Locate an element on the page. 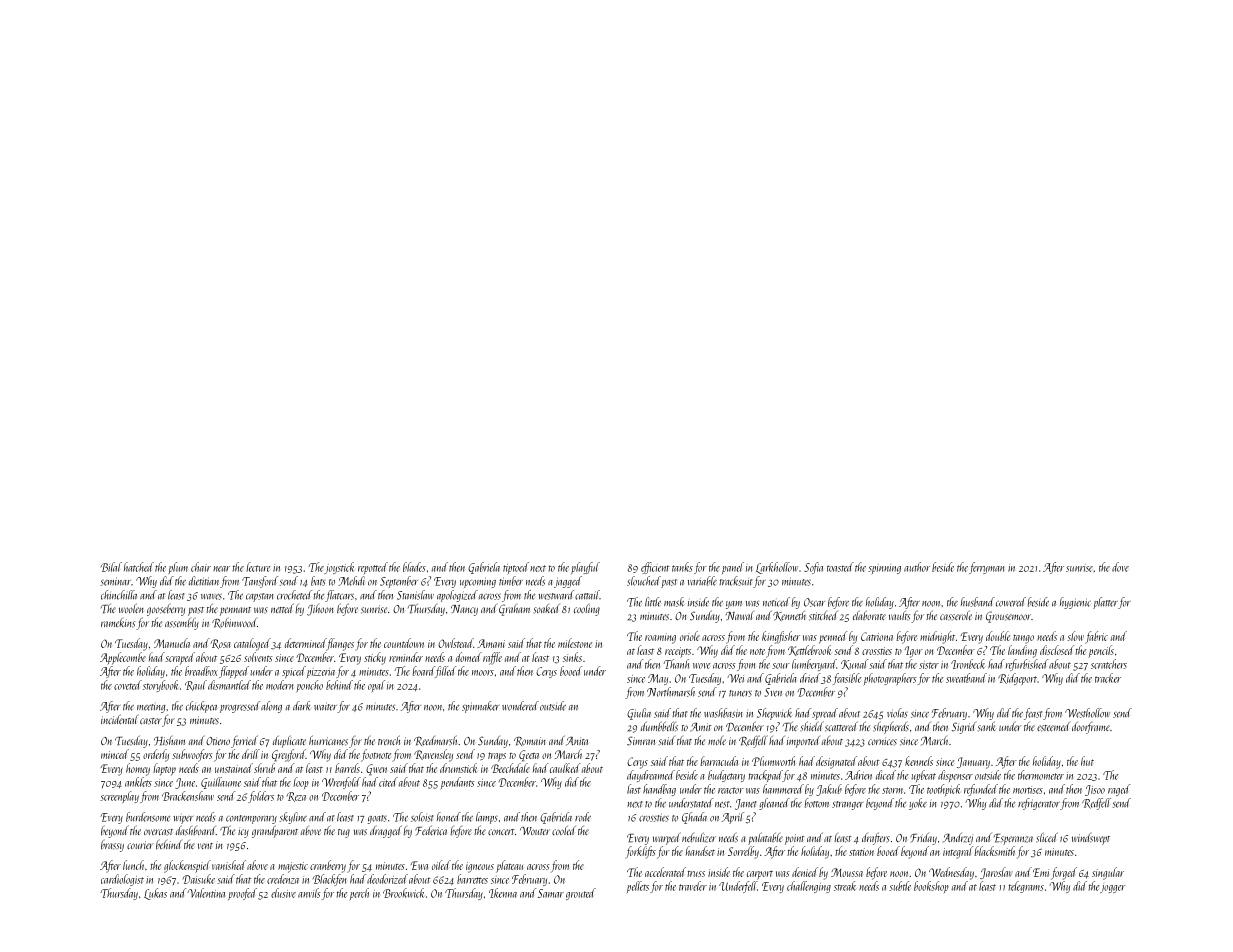 This page has width=1233, height=952. tanks is located at coordinates (682, 567).
